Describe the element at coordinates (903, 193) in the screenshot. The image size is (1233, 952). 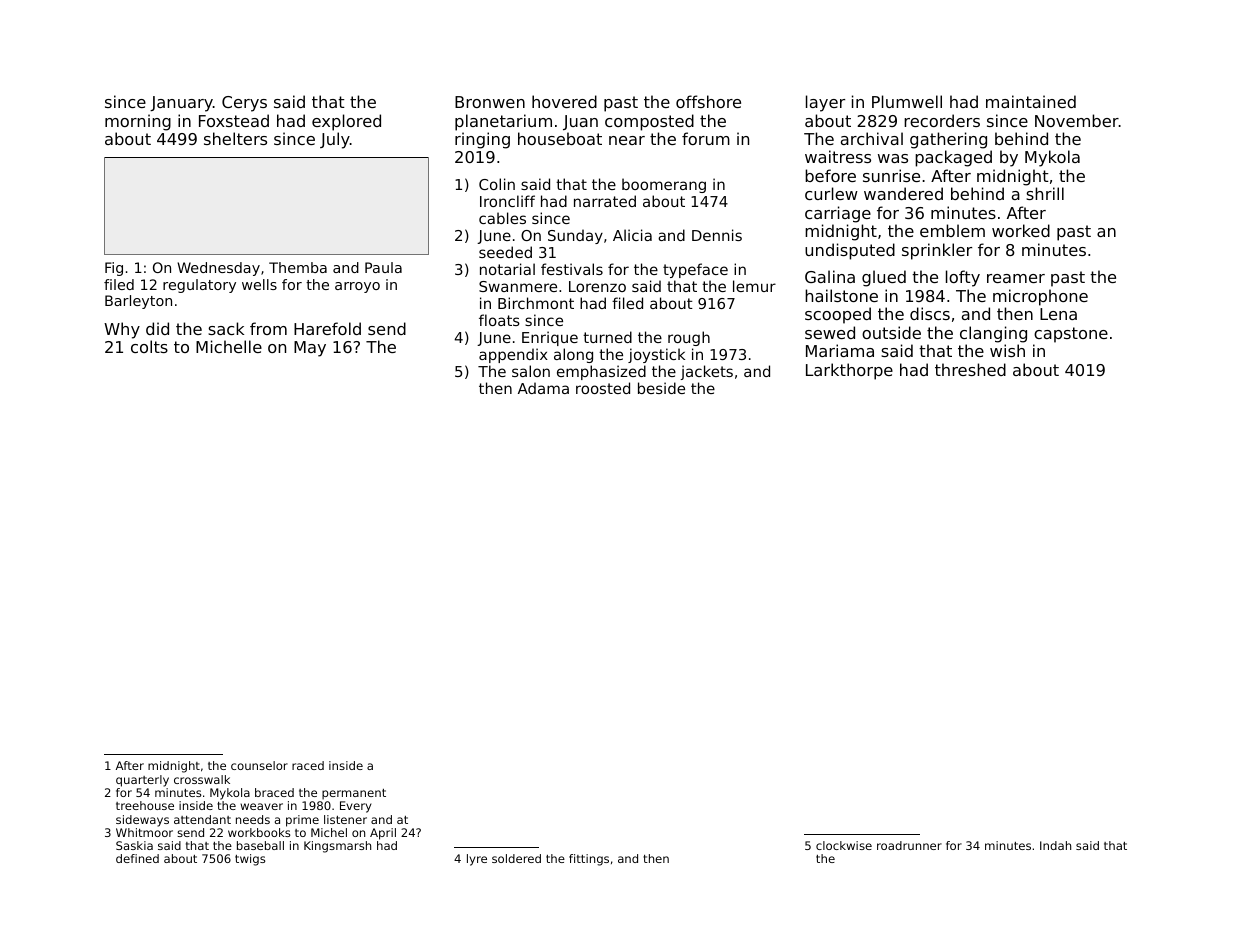
I see `wandered` at that location.
